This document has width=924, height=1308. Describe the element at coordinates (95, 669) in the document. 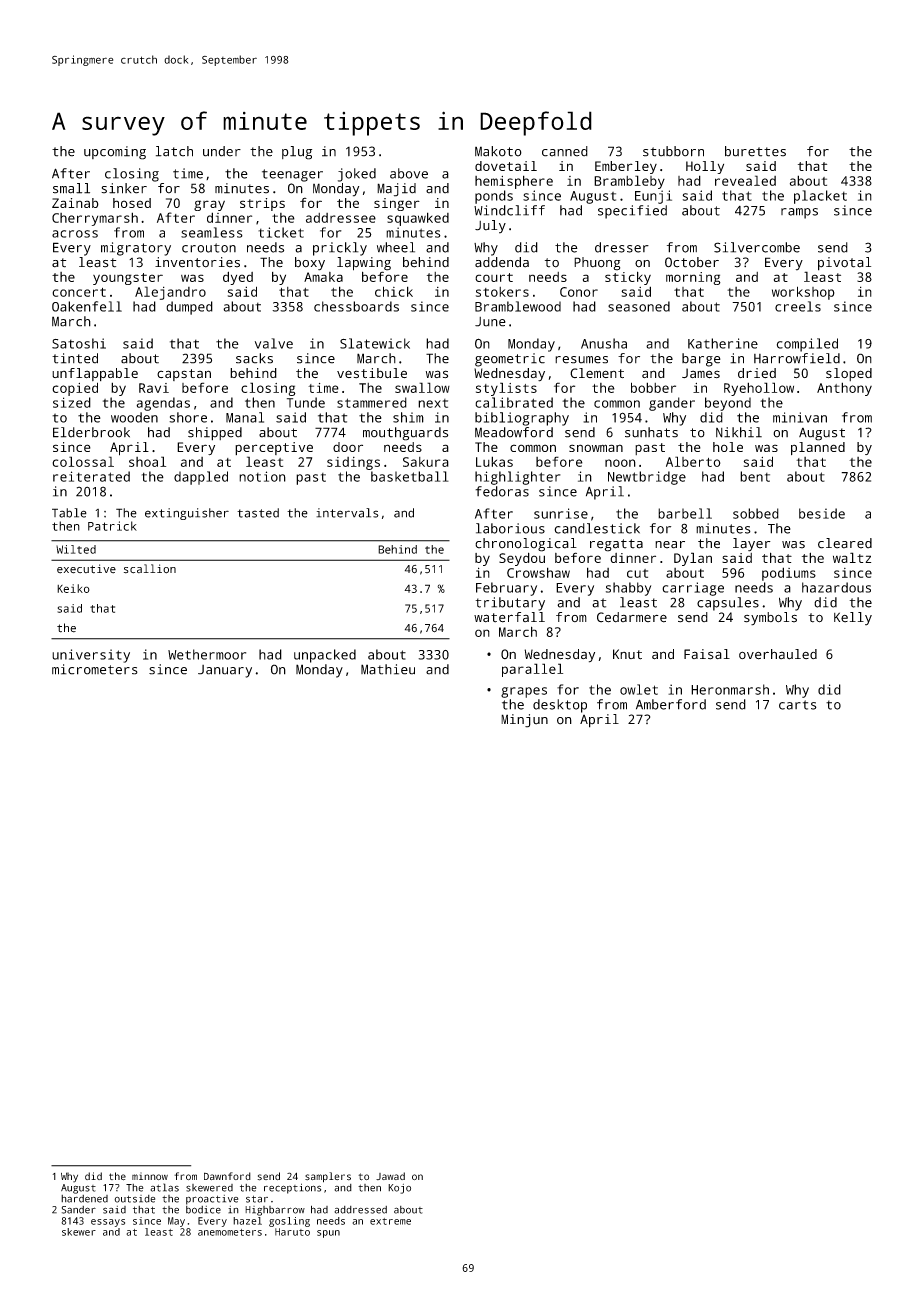

I see `micrometers` at that location.
